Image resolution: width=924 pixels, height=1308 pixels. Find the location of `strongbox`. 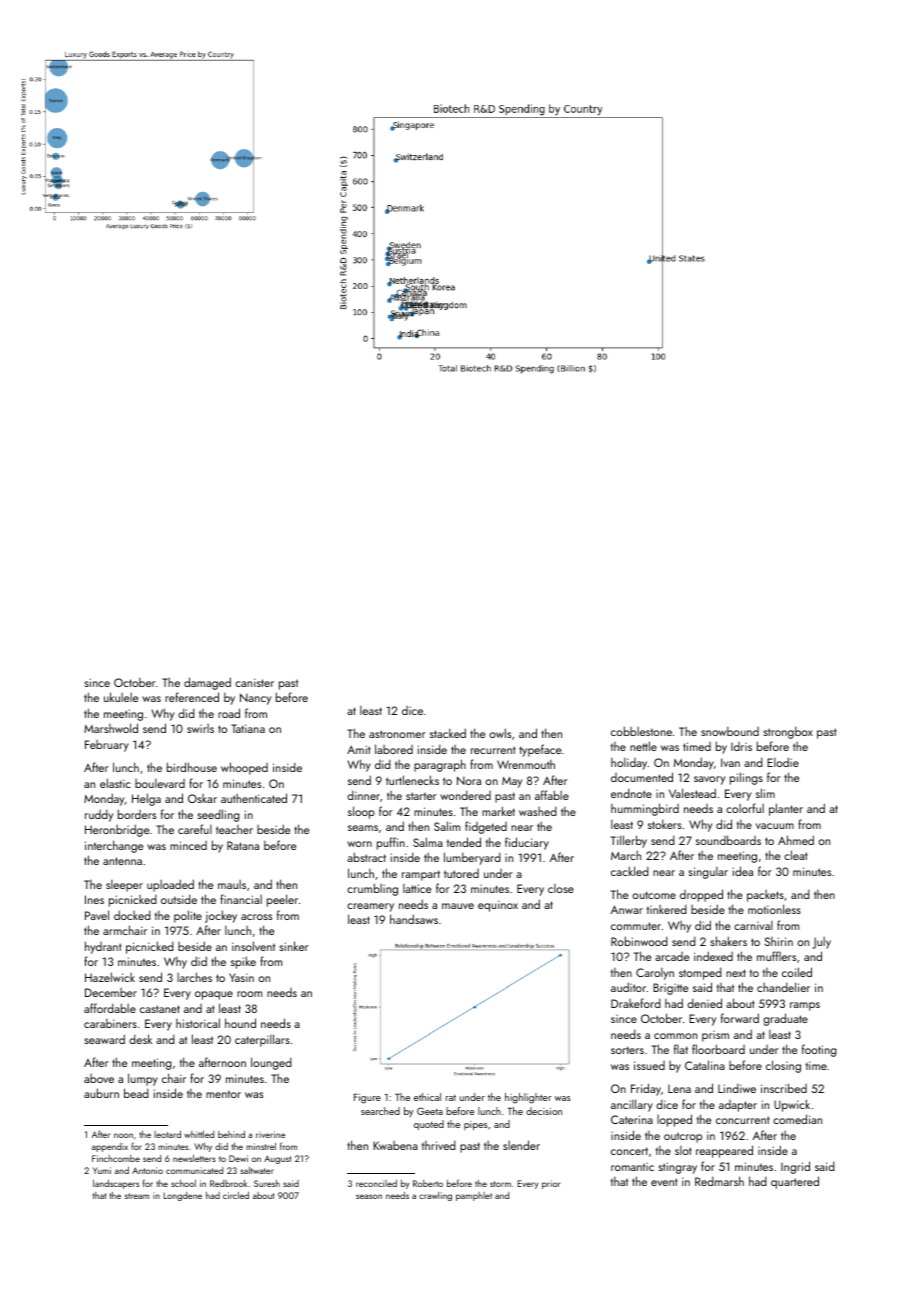

strongbox is located at coordinates (788, 732).
